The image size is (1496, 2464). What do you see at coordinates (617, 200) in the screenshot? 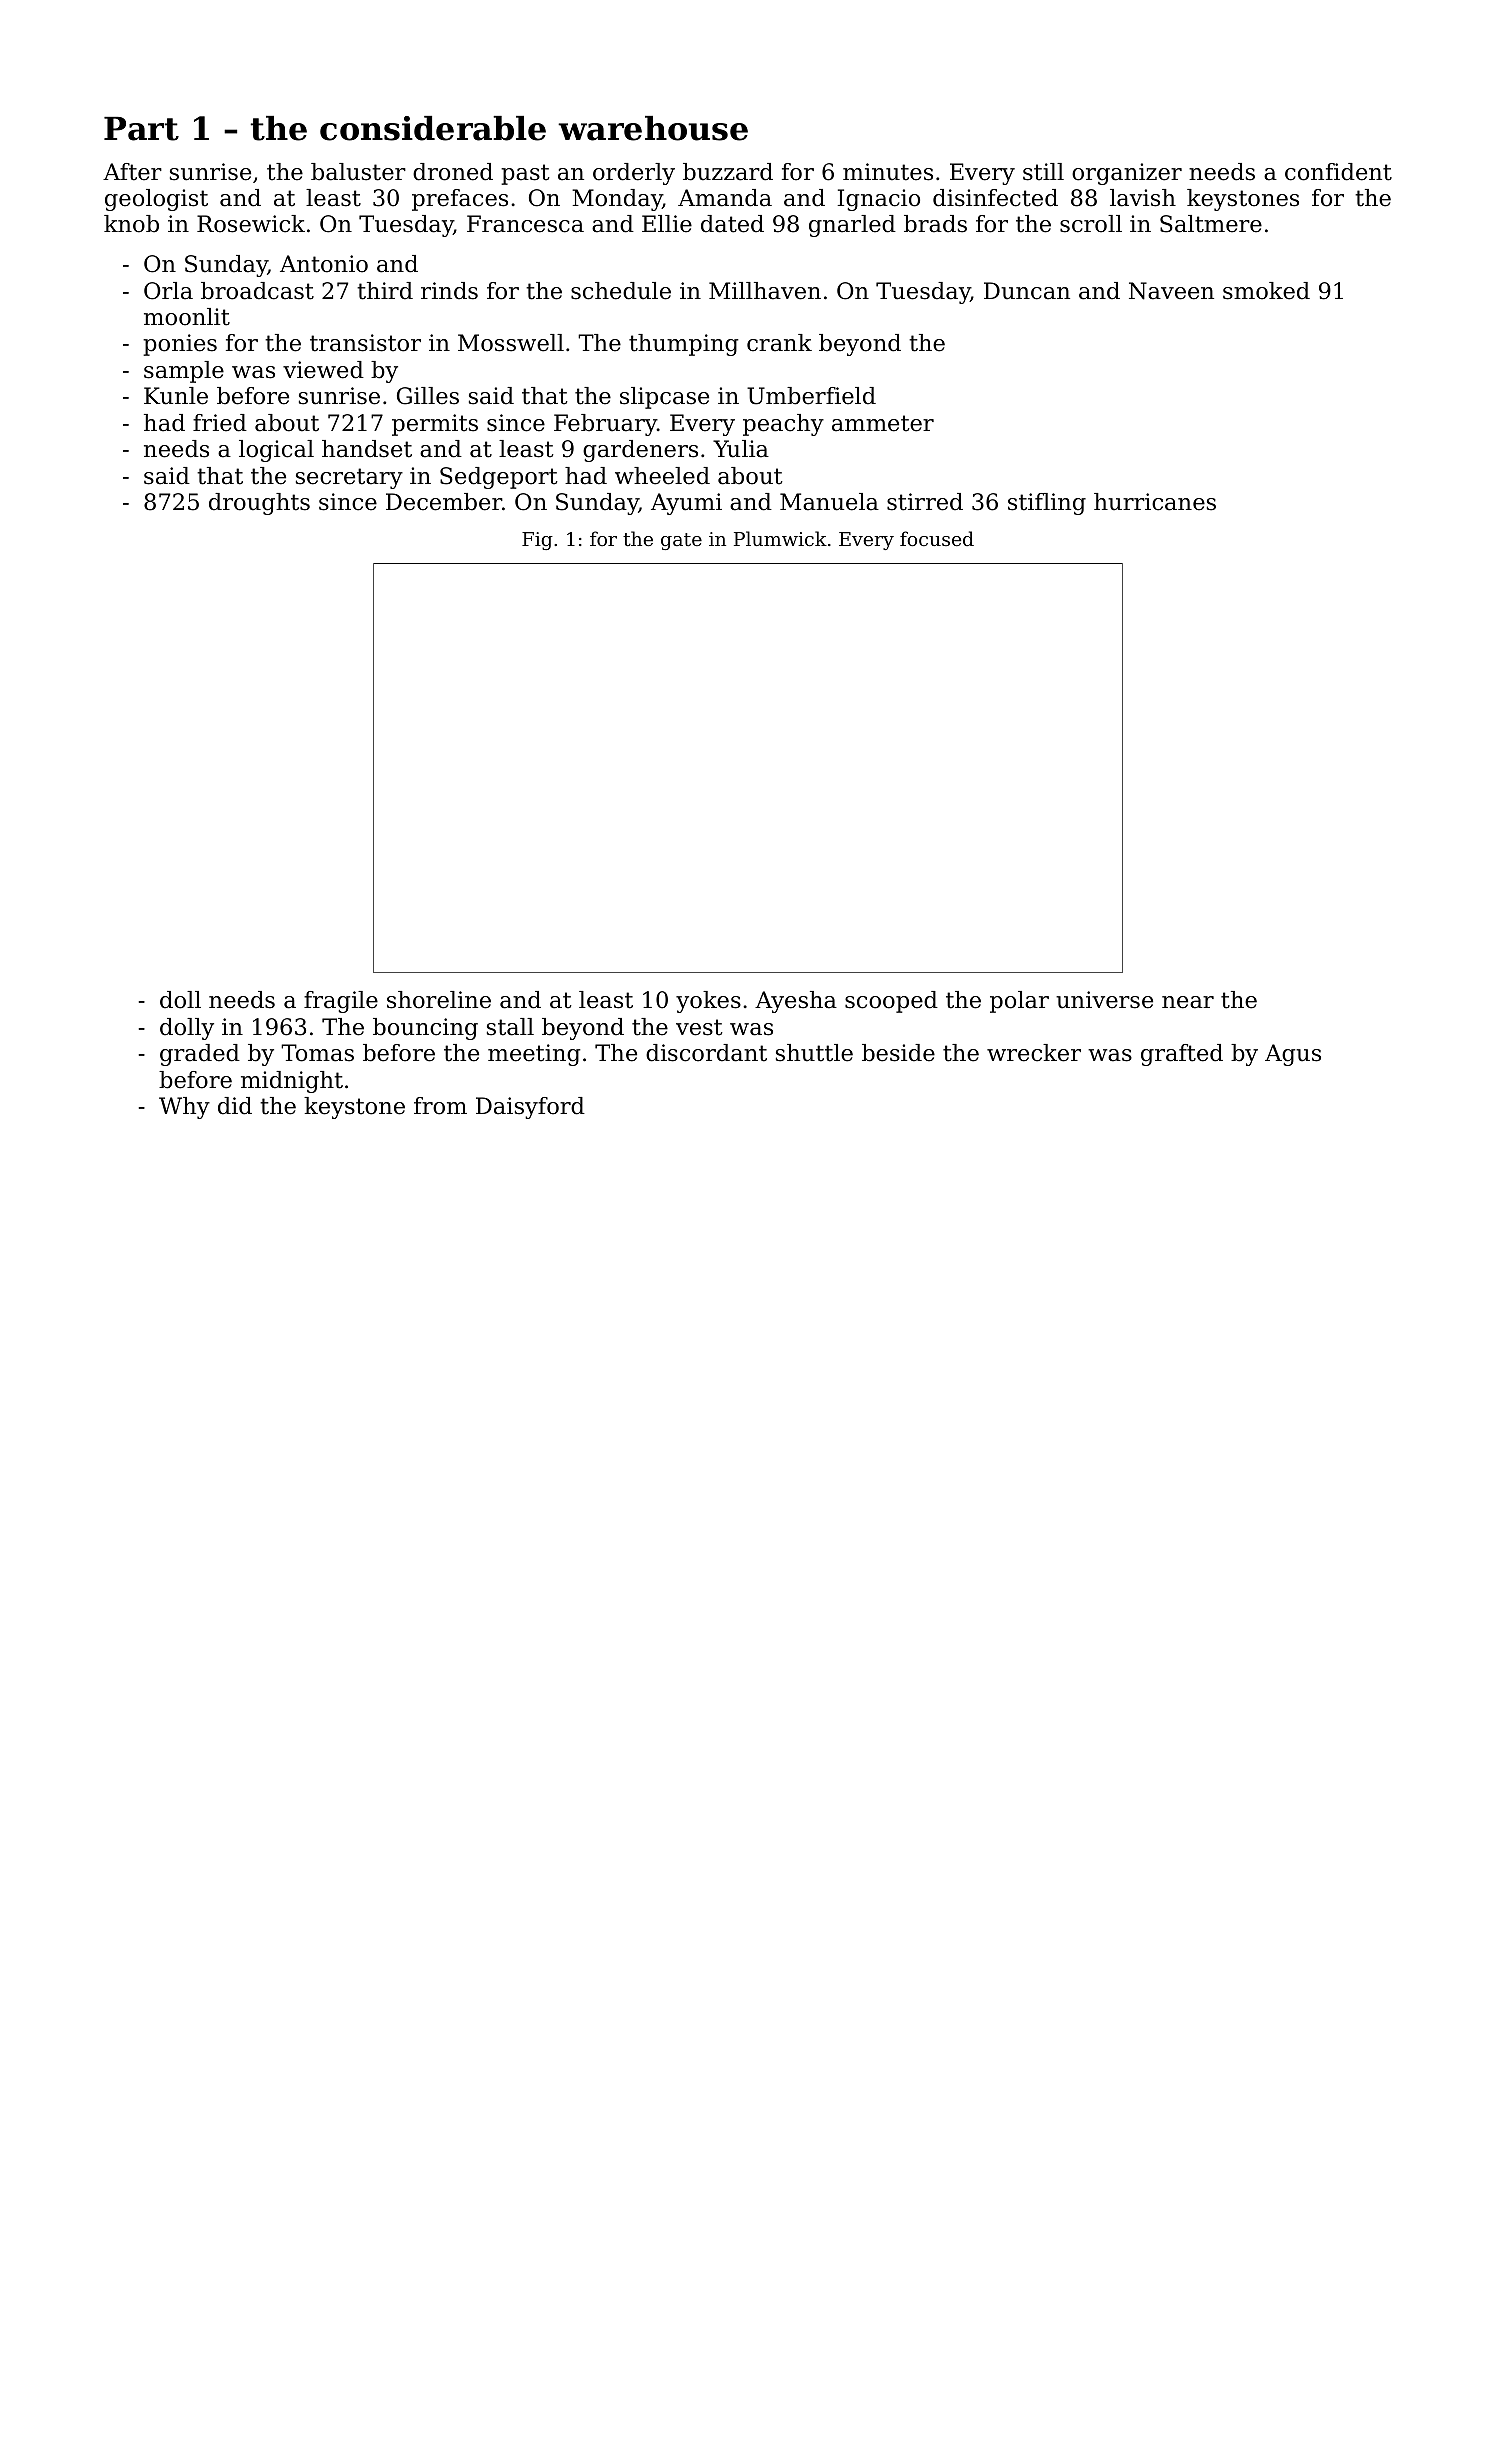
I see `Monday` at bounding box center [617, 200].
